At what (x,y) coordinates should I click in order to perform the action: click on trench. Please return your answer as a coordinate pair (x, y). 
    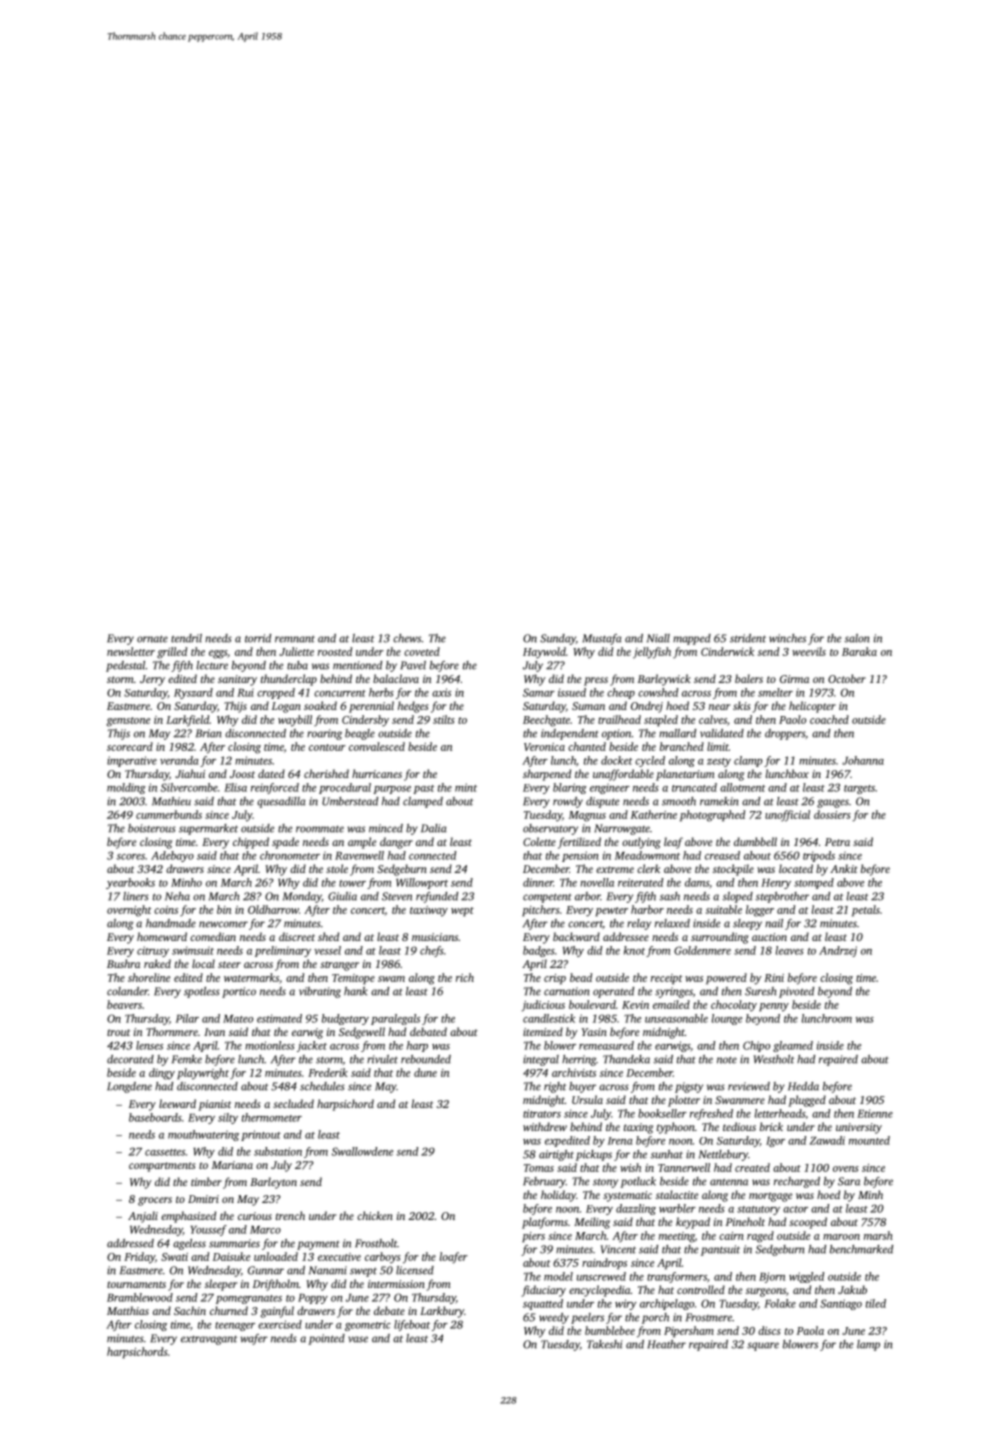
    Looking at the image, I should click on (290, 1215).
